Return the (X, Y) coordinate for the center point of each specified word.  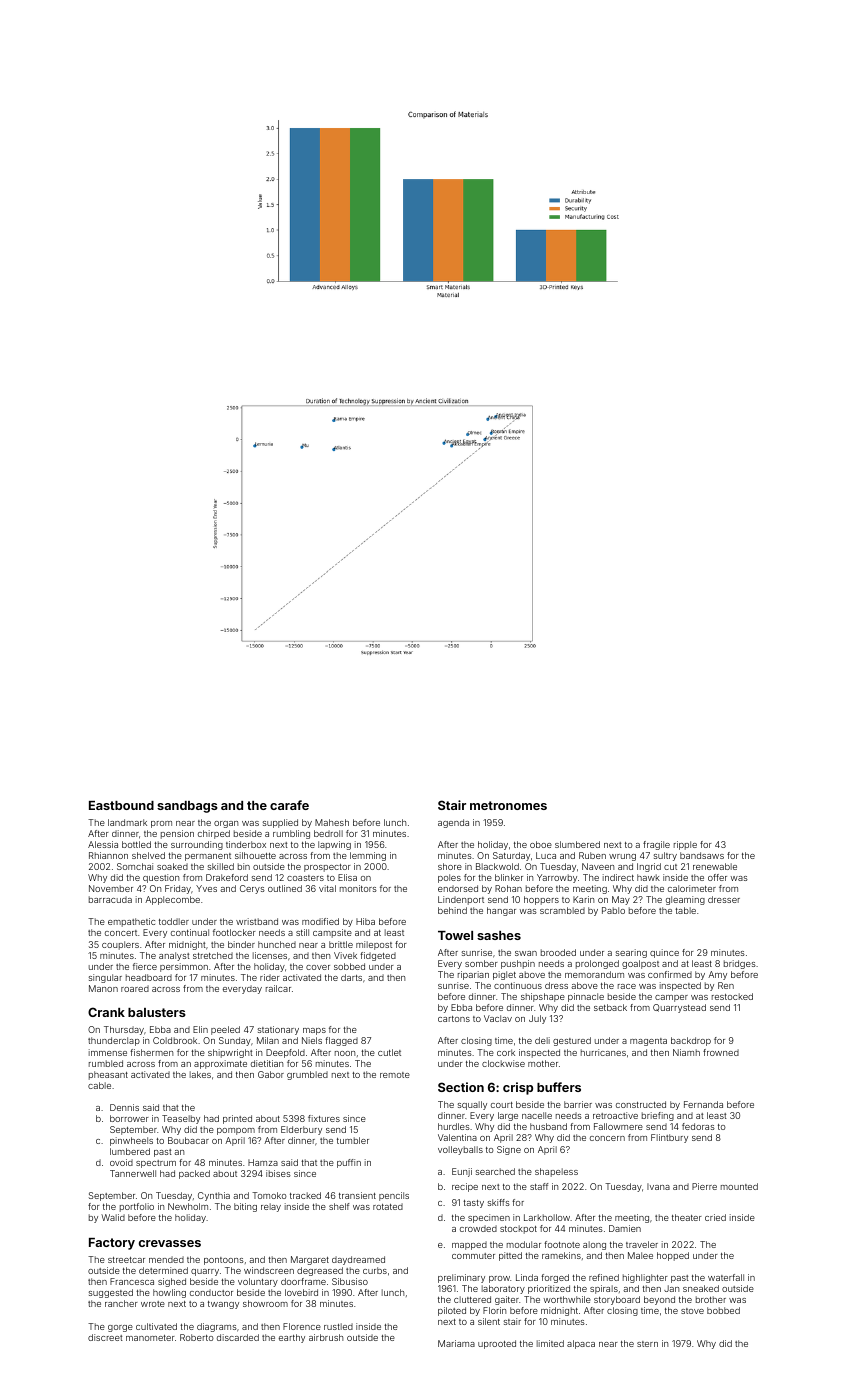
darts (351, 977)
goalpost (640, 964)
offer (717, 877)
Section (461, 1087)
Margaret (310, 1260)
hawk (648, 877)
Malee (640, 1255)
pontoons (224, 1261)
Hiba (365, 921)
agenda (453, 823)
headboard (149, 977)
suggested (111, 1293)
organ (226, 824)
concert (121, 933)
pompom (236, 1131)
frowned (721, 1052)
